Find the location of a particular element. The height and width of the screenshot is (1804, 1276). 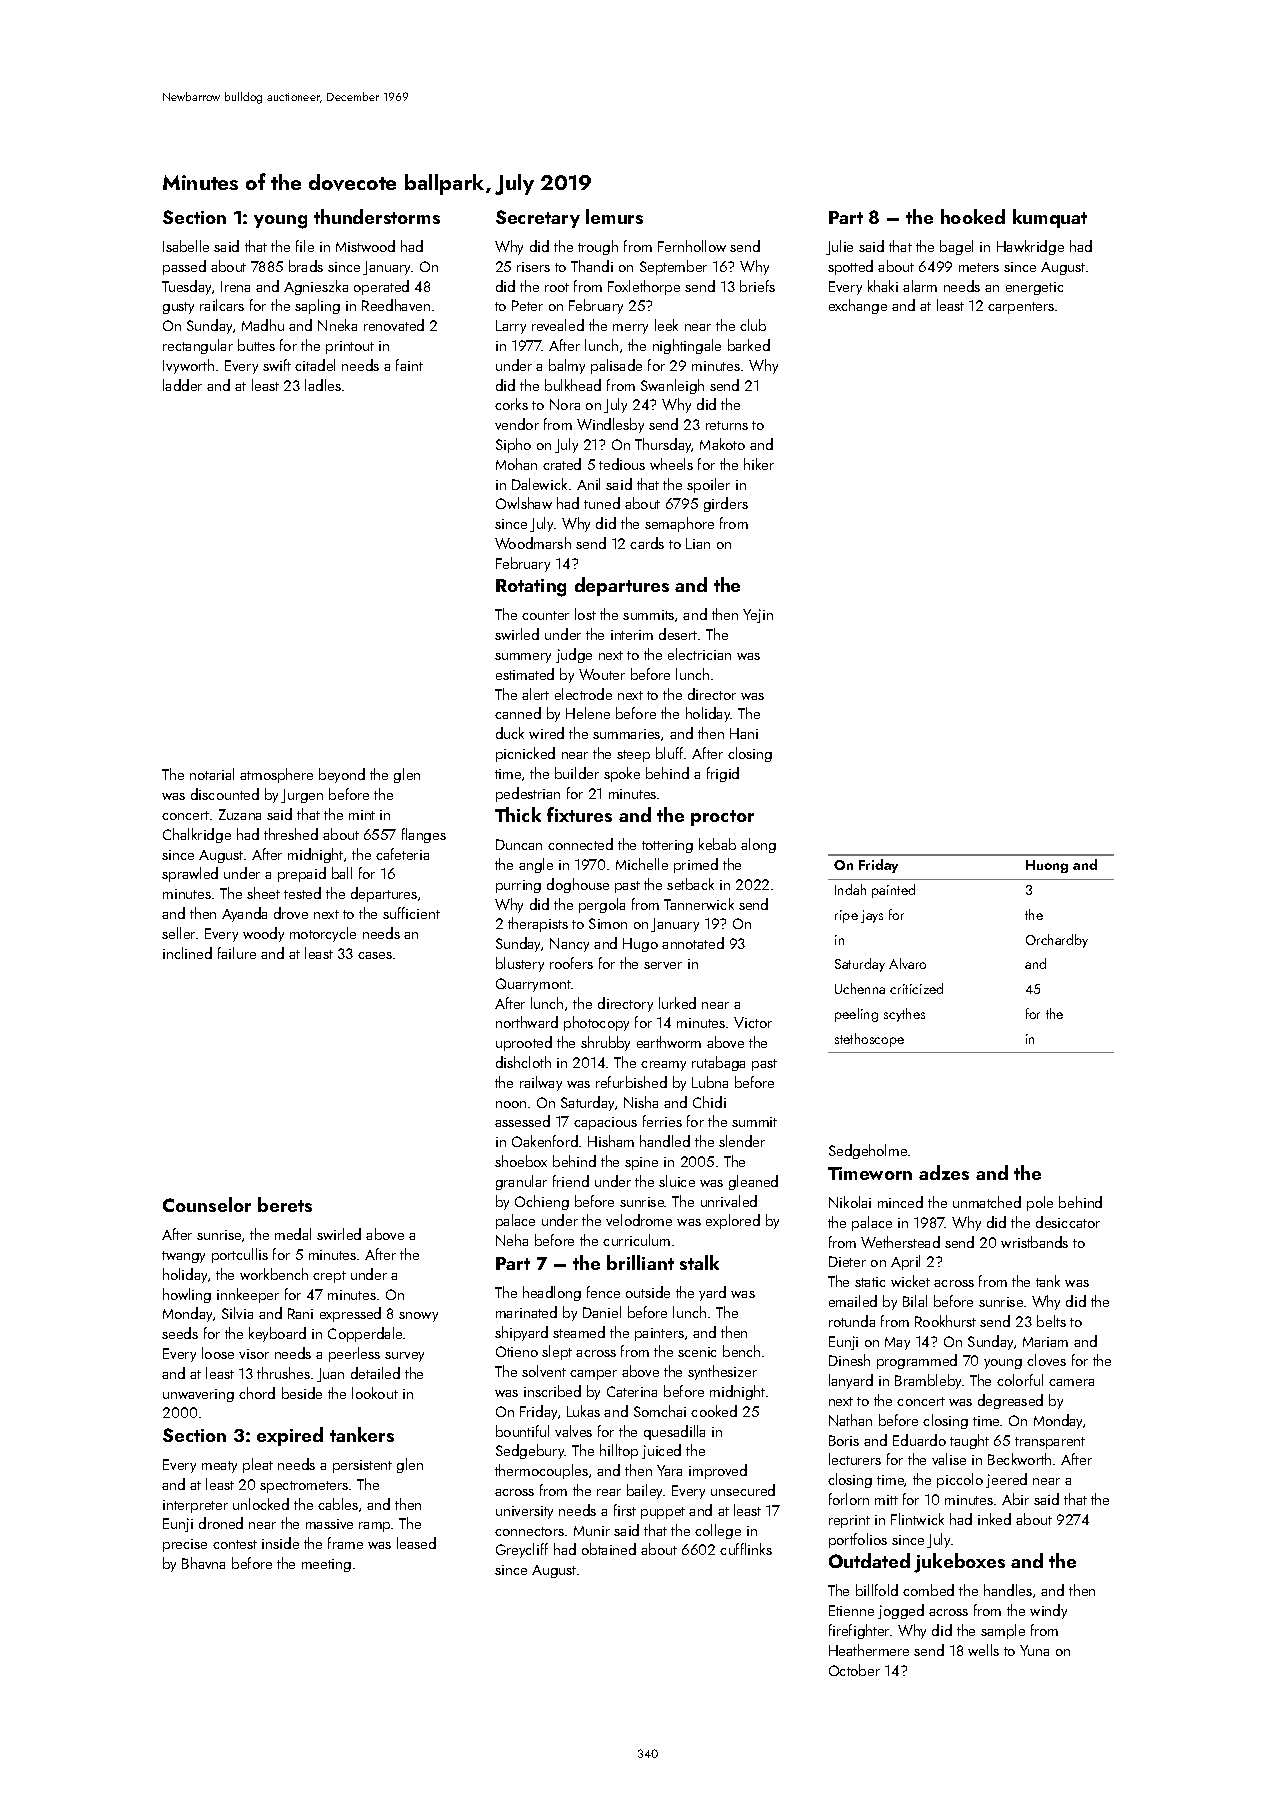

Hugo is located at coordinates (640, 945).
